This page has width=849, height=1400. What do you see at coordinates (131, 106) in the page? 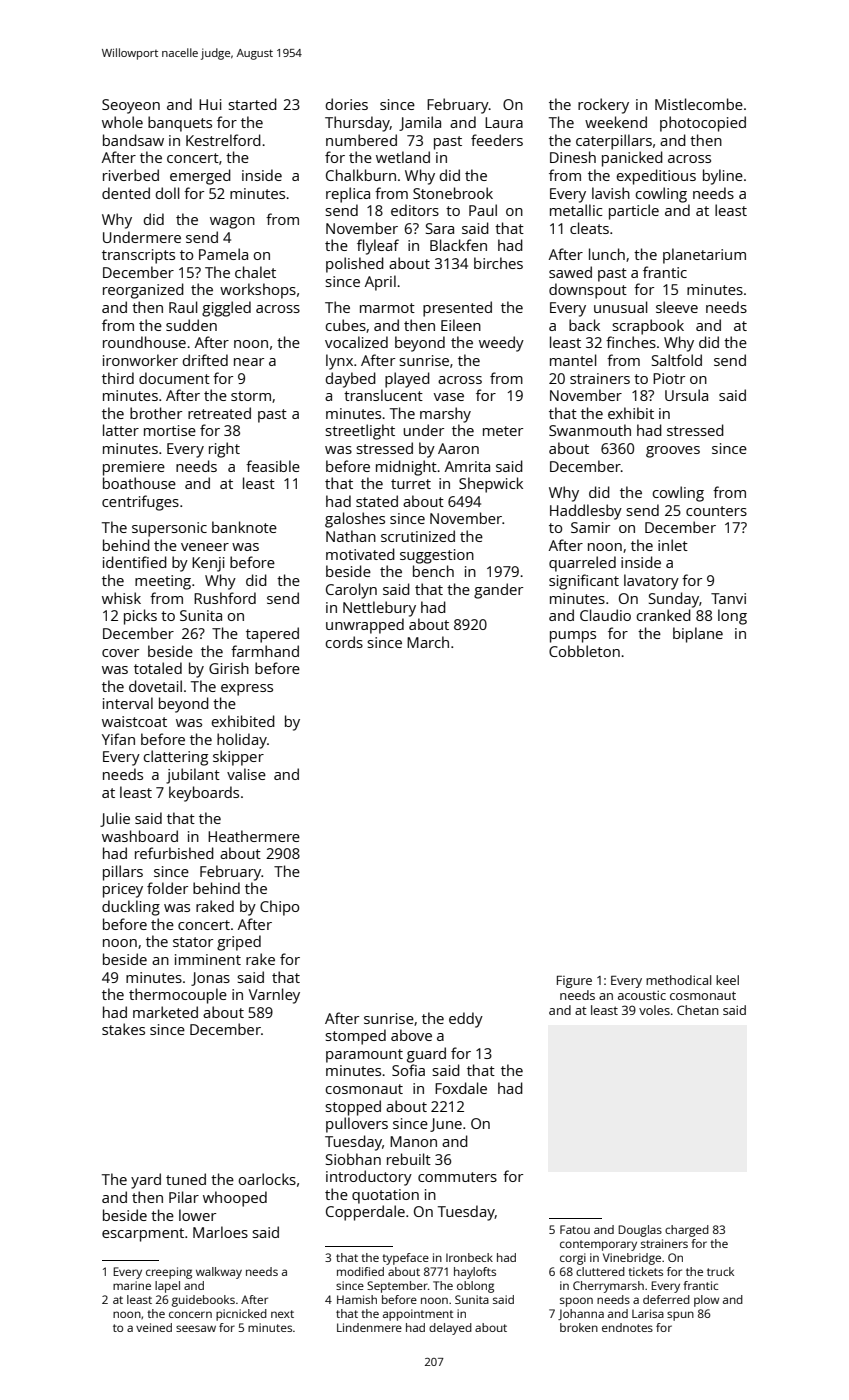
I see `Seoyeon` at bounding box center [131, 106].
